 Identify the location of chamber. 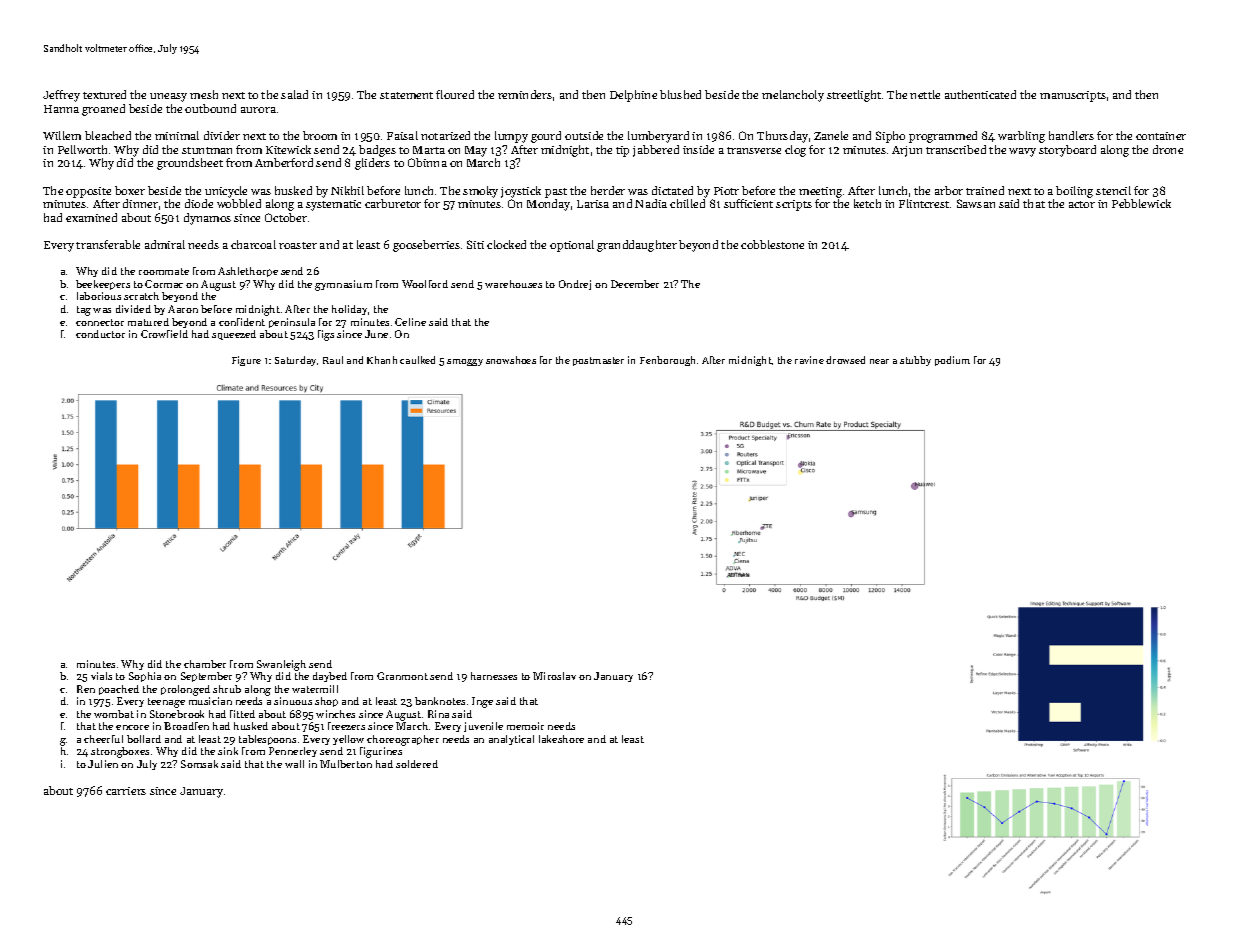
(205, 664).
